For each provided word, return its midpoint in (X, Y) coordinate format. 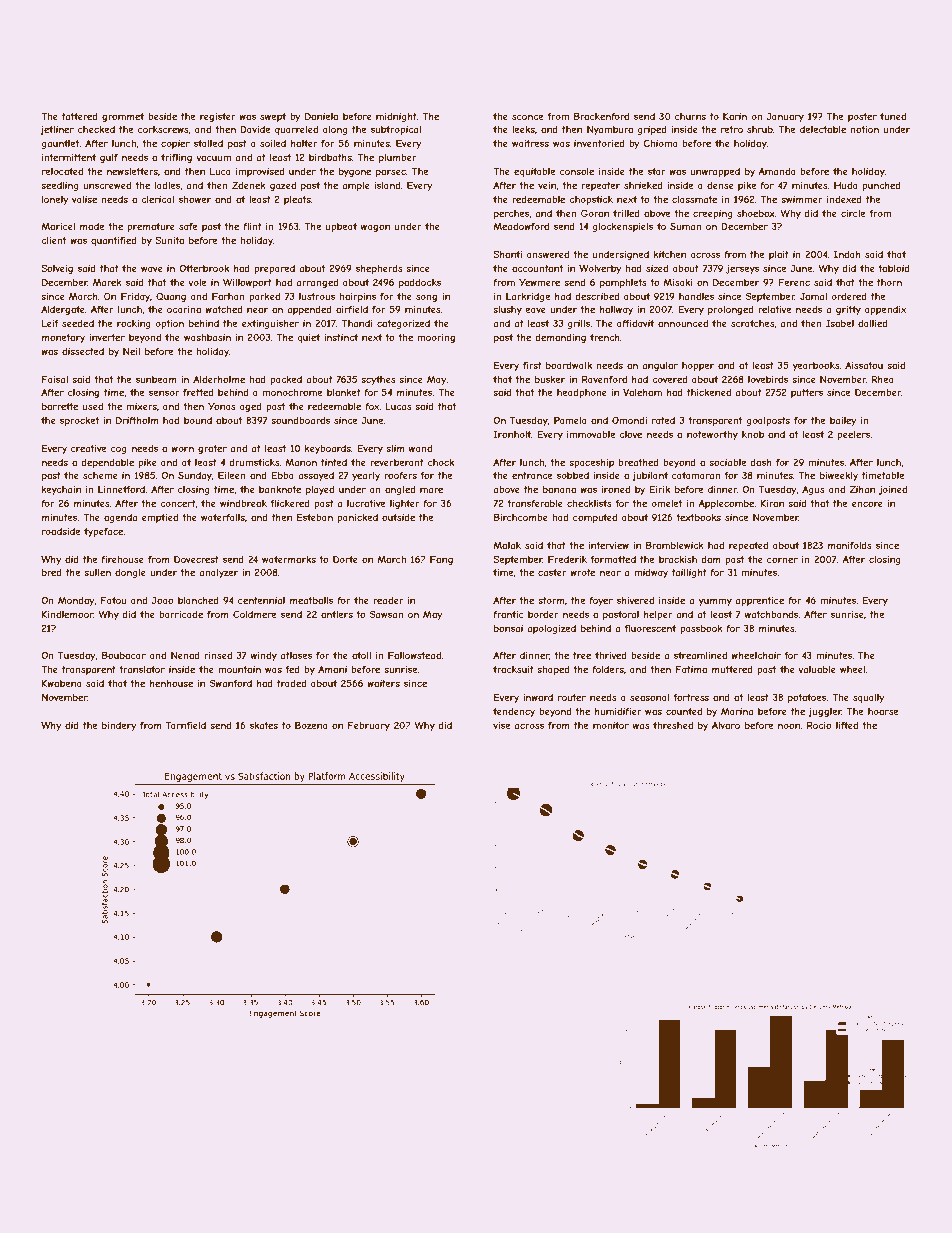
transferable (535, 503)
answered (548, 254)
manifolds (850, 545)
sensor (164, 393)
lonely (55, 200)
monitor (611, 725)
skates (264, 725)
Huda (846, 185)
